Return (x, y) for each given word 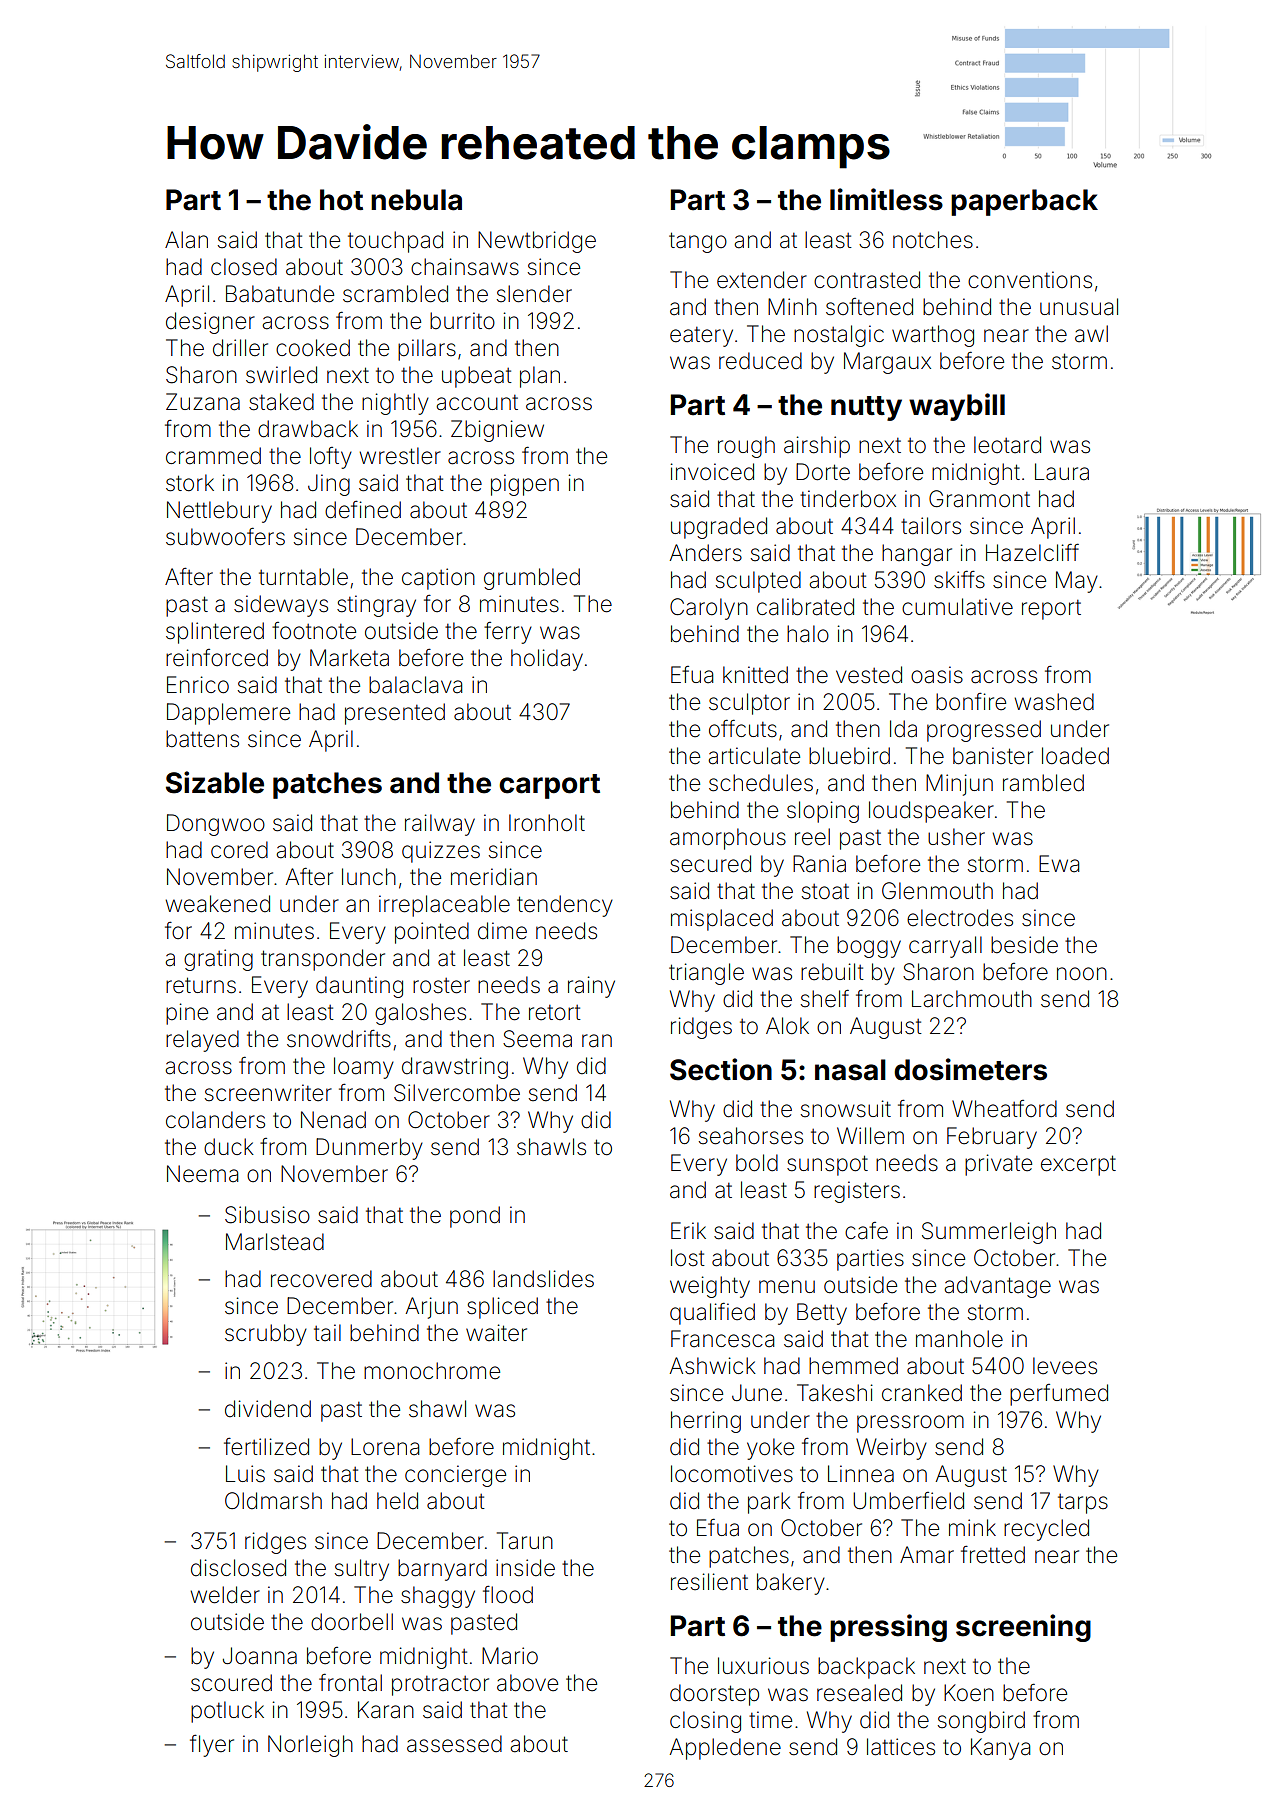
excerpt (1078, 1165)
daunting (359, 987)
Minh (792, 306)
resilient (709, 1582)
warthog (933, 336)
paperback (1024, 202)
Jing (329, 485)
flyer (212, 1746)
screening (1023, 1628)
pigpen (525, 485)
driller (240, 348)
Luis (245, 1474)
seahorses (751, 1136)
